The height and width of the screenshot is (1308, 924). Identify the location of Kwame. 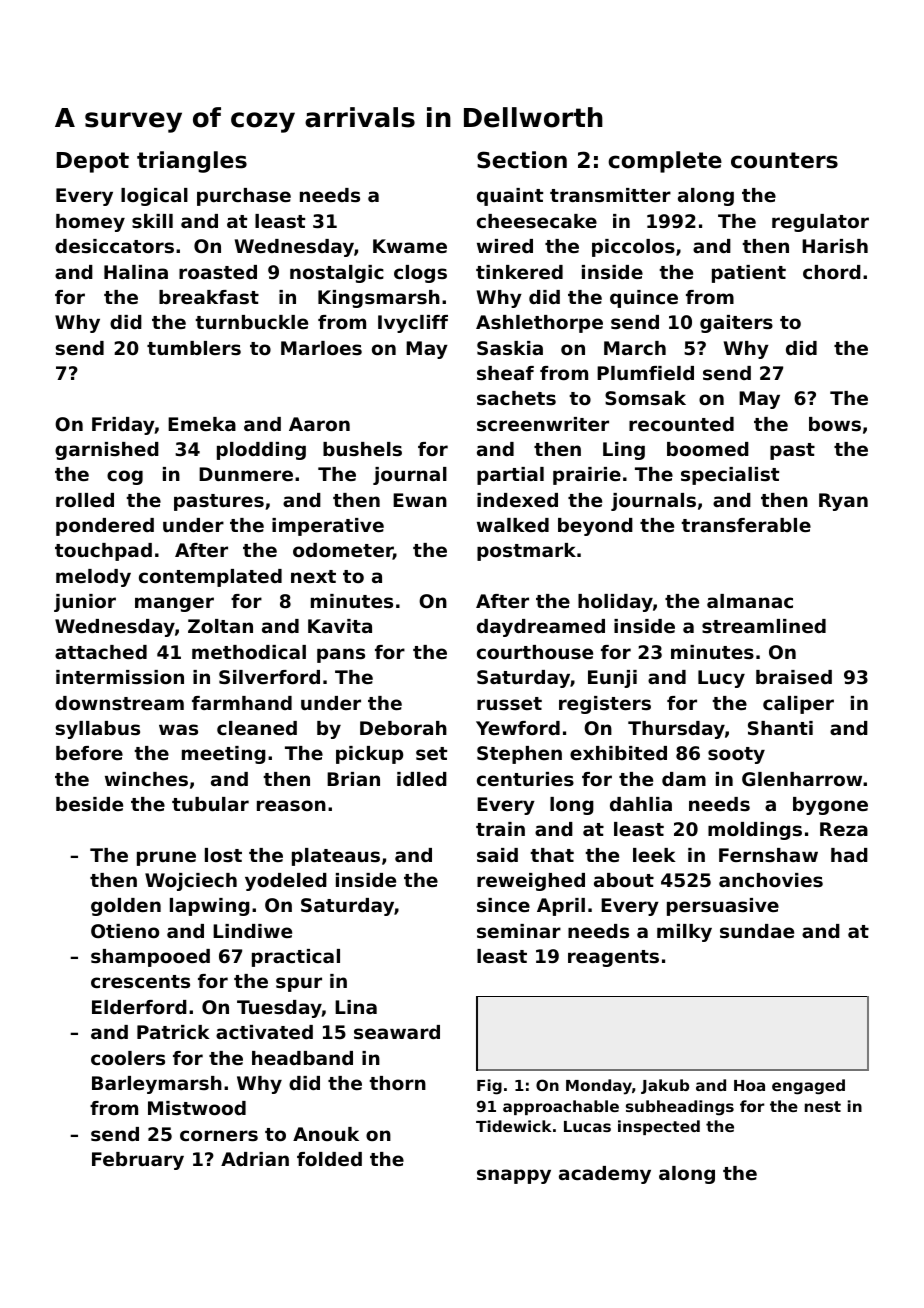
(410, 246).
